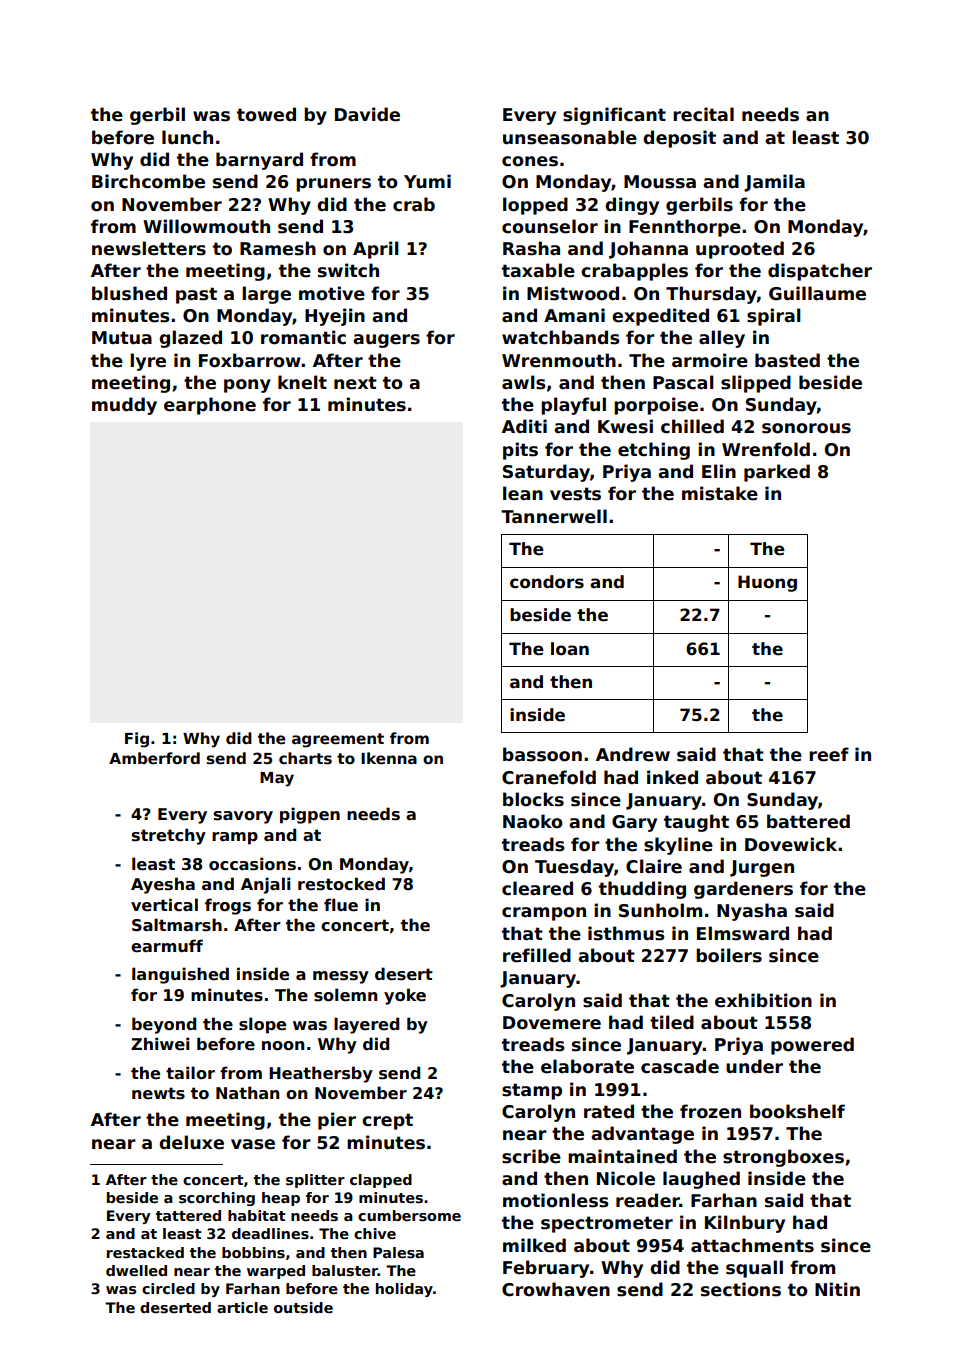  What do you see at coordinates (767, 583) in the page?
I see `Huong` at bounding box center [767, 583].
